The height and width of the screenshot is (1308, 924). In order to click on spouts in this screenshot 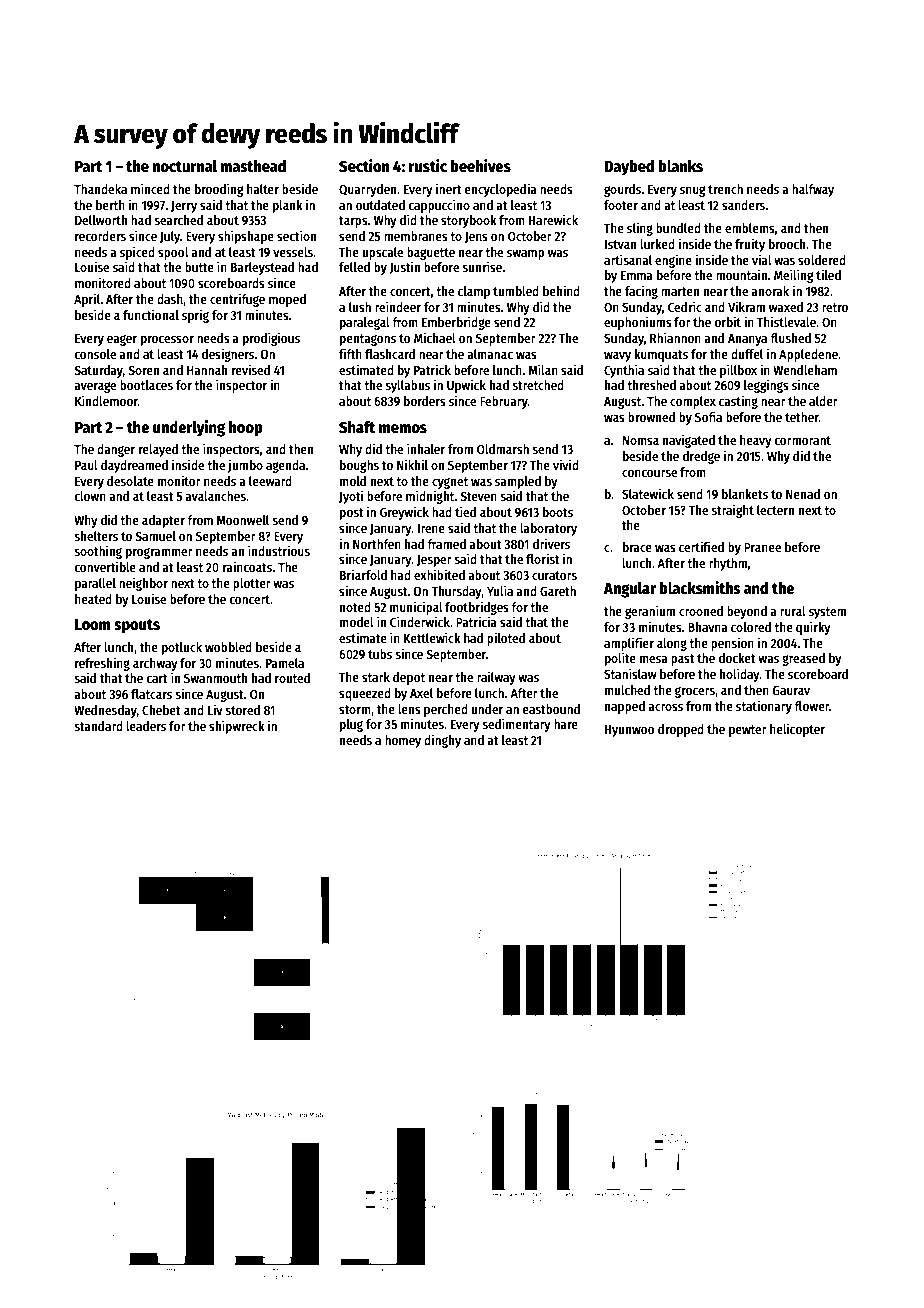, I will do `click(137, 626)`.
